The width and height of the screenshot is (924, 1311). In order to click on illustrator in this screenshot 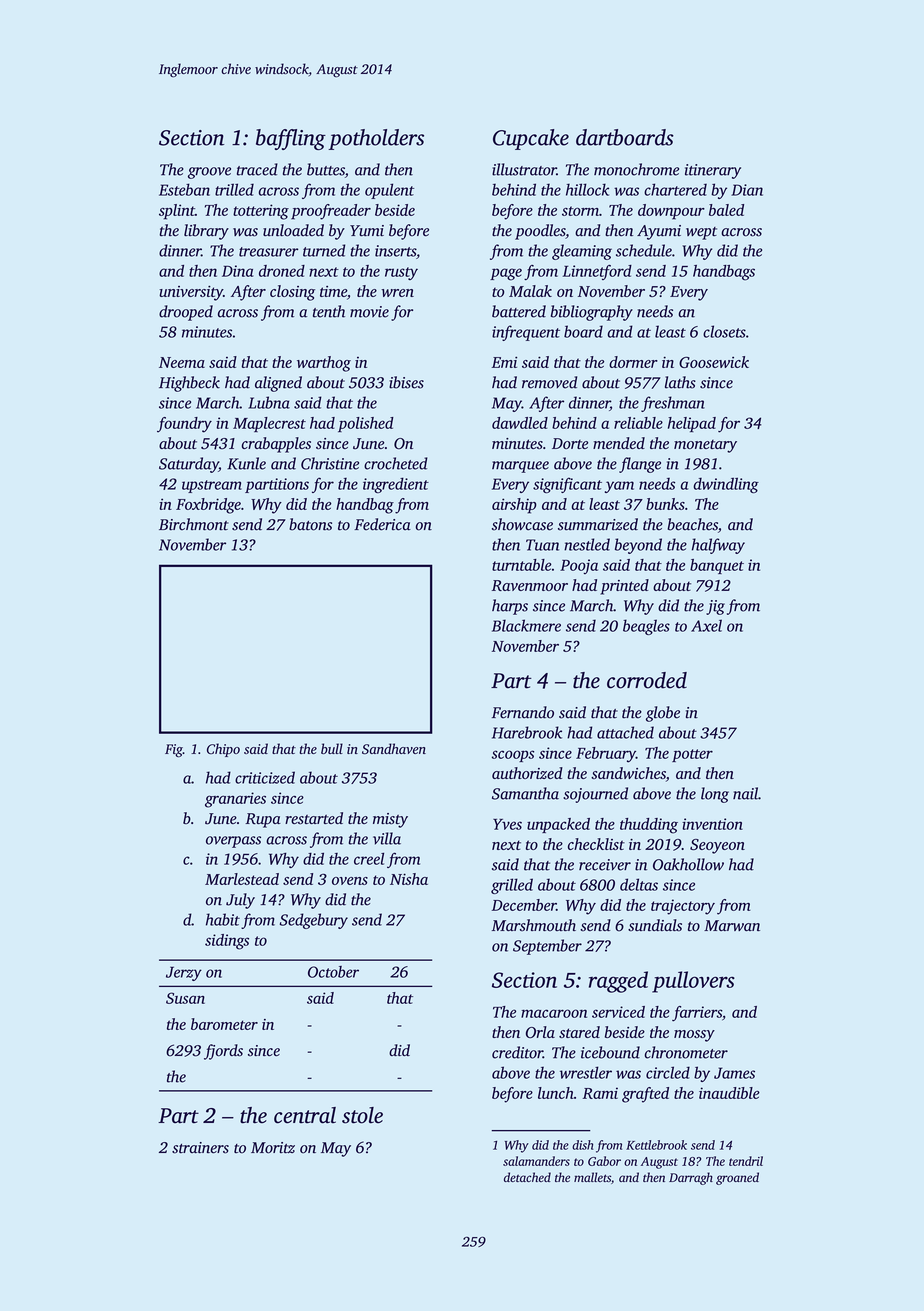, I will do `click(524, 169)`.
